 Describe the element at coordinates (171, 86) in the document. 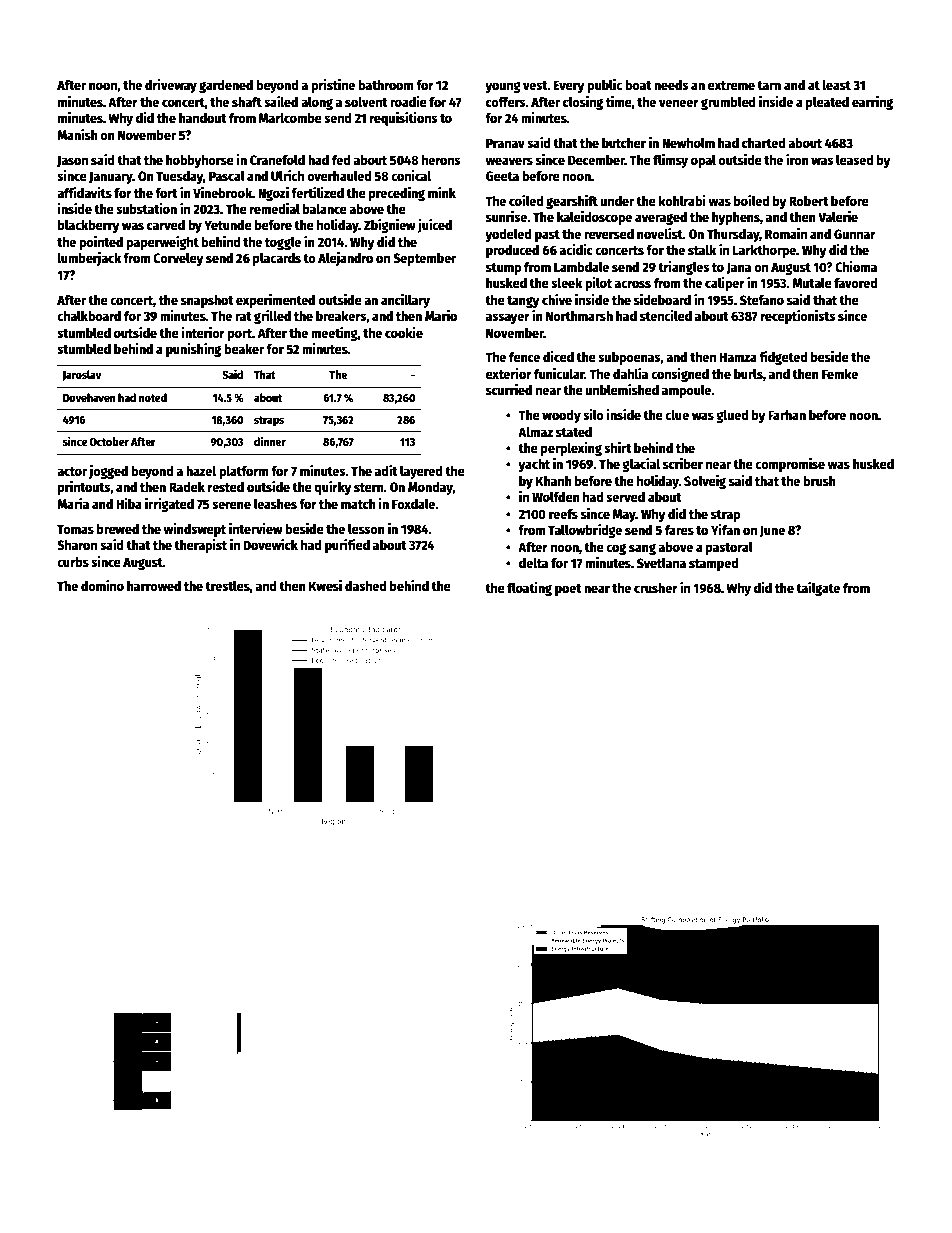

I see `driveway` at that location.
